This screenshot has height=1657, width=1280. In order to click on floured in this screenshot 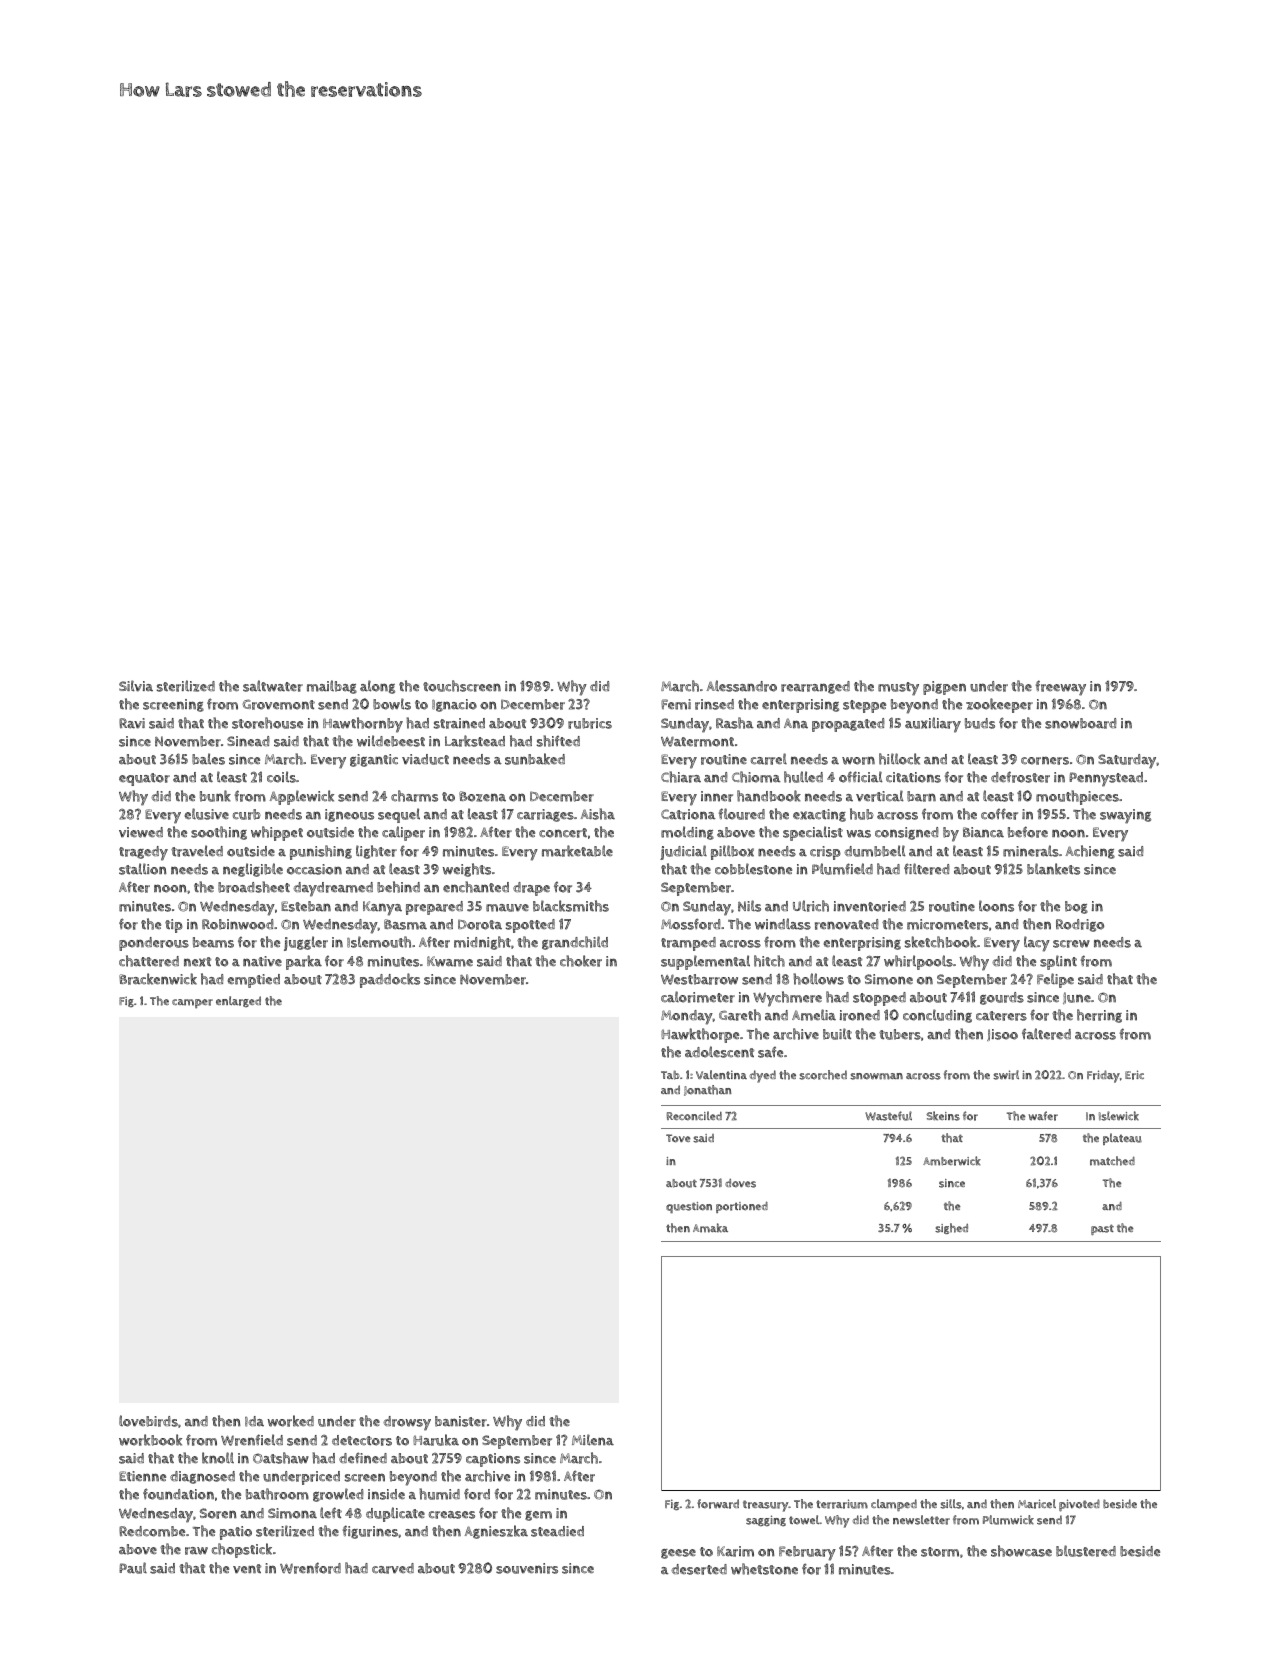, I will do `click(742, 814)`.
